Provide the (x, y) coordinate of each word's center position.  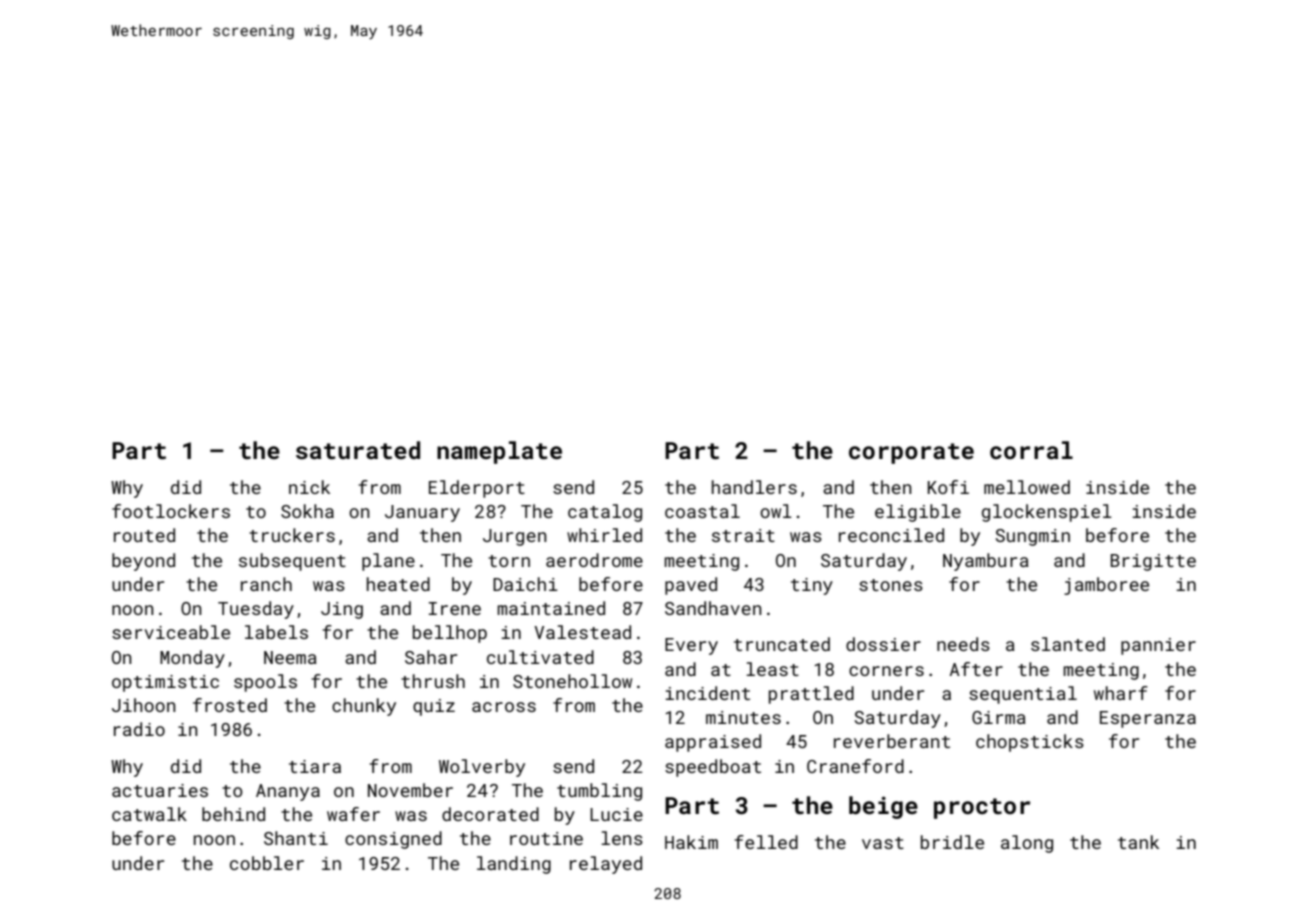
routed (144, 535)
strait (743, 535)
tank (1138, 842)
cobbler (267, 863)
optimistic (165, 683)
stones (891, 585)
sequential (1023, 695)
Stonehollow (572, 681)
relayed (606, 865)
